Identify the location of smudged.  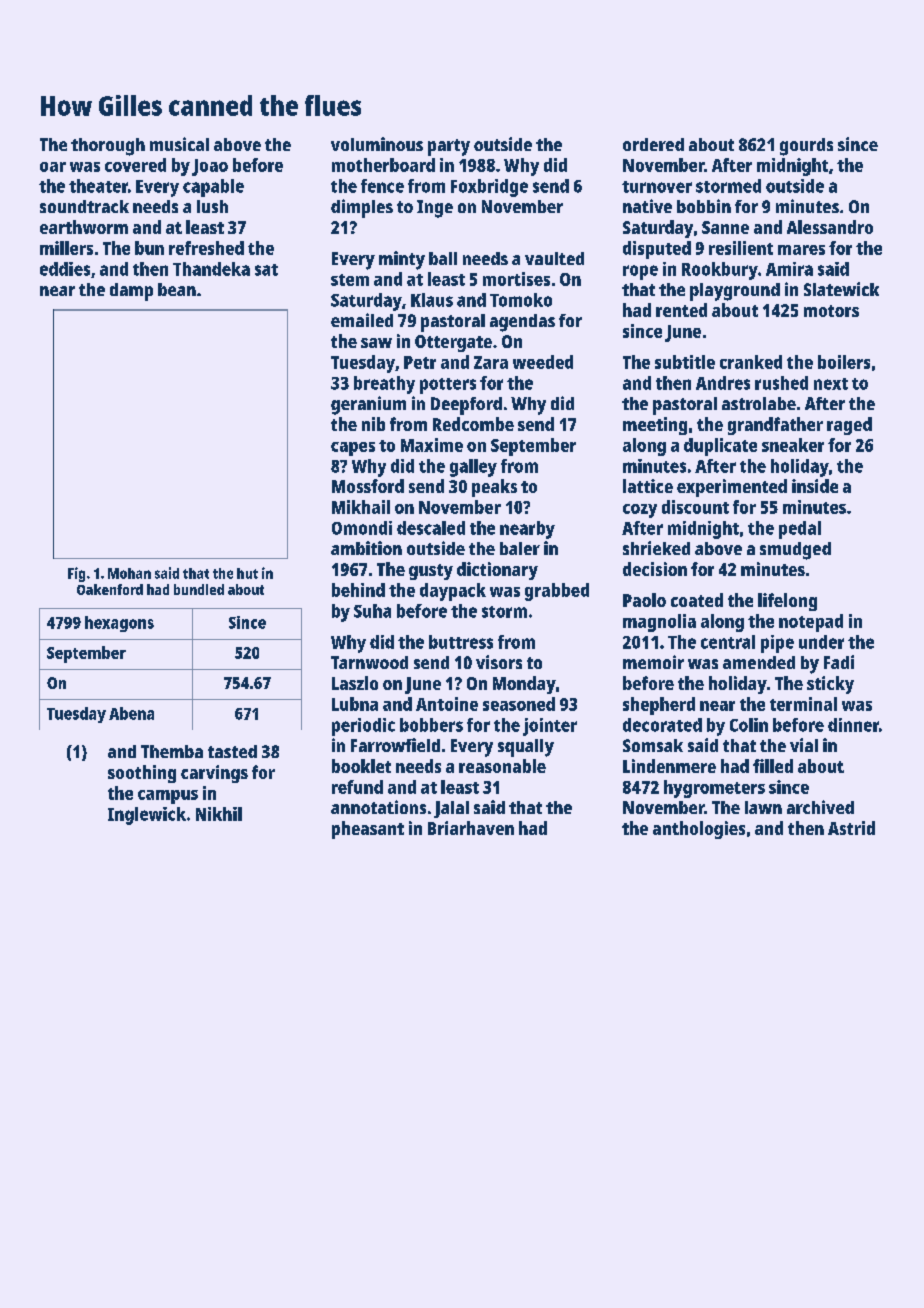
(795, 551).
